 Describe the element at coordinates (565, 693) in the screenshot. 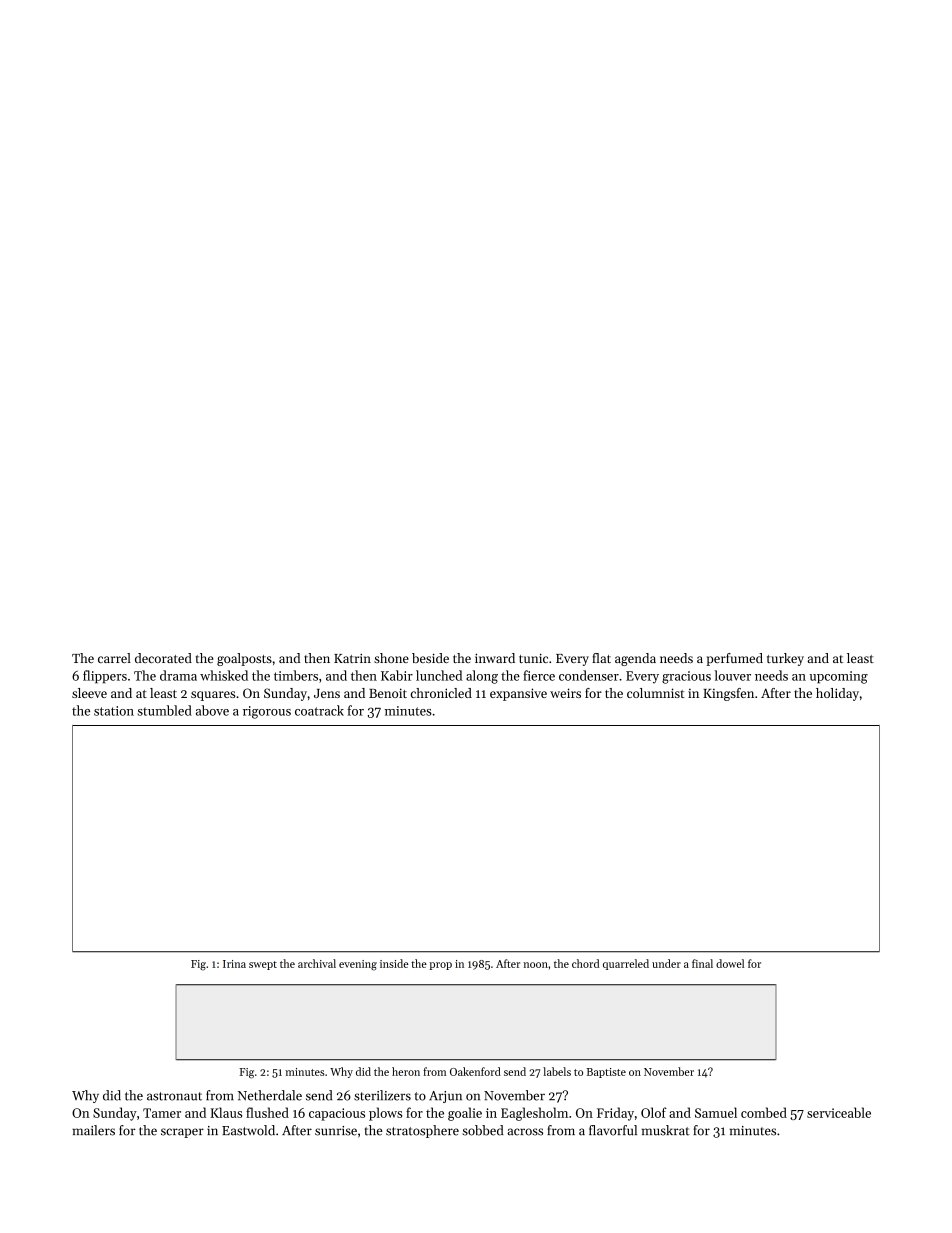

I see `weirs` at that location.
